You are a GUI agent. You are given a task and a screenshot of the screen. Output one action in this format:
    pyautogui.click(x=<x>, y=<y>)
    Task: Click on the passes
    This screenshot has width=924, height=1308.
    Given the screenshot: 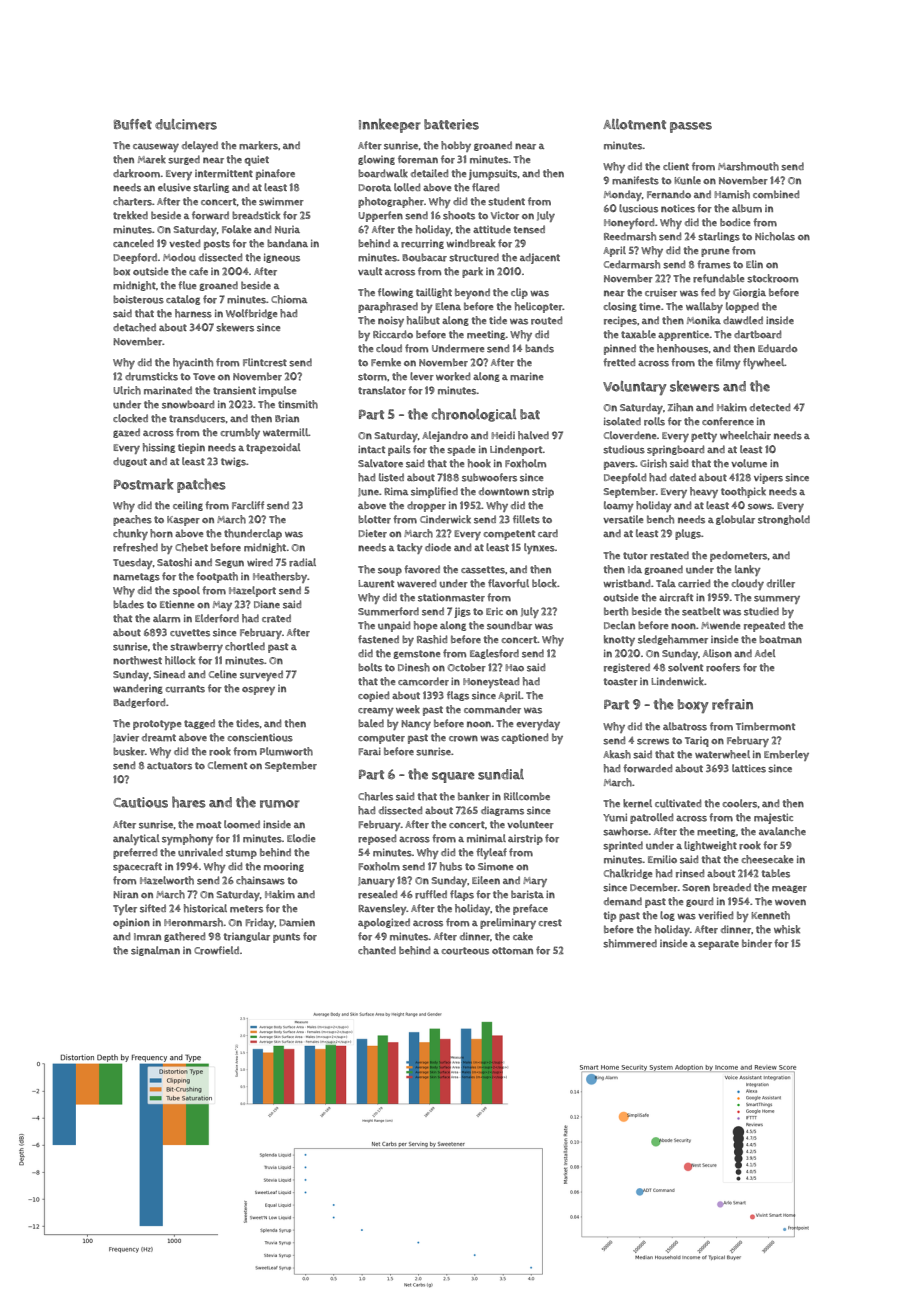 What is the action you would take?
    pyautogui.click(x=691, y=127)
